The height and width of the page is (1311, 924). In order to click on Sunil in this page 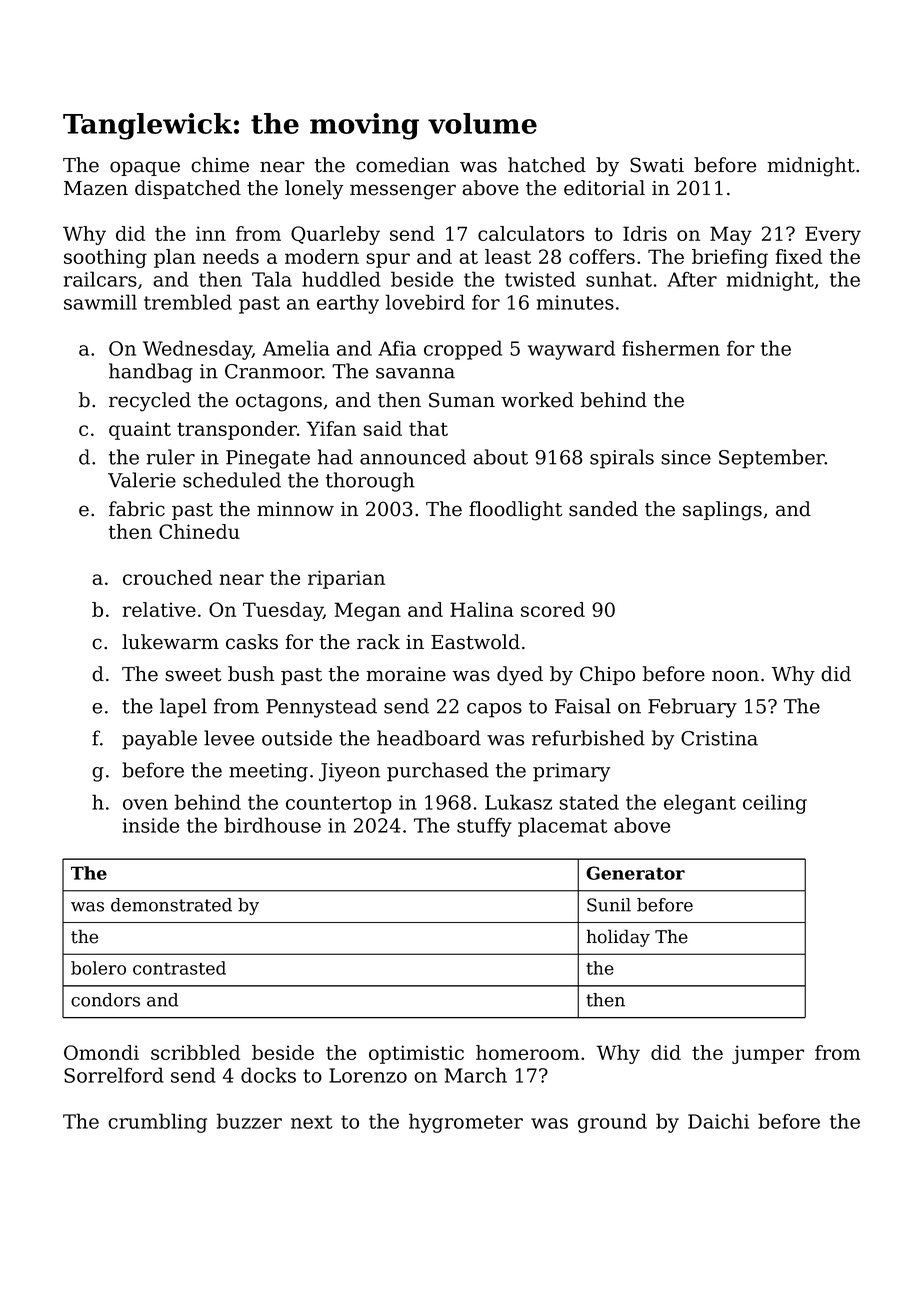, I will do `click(609, 905)`.
